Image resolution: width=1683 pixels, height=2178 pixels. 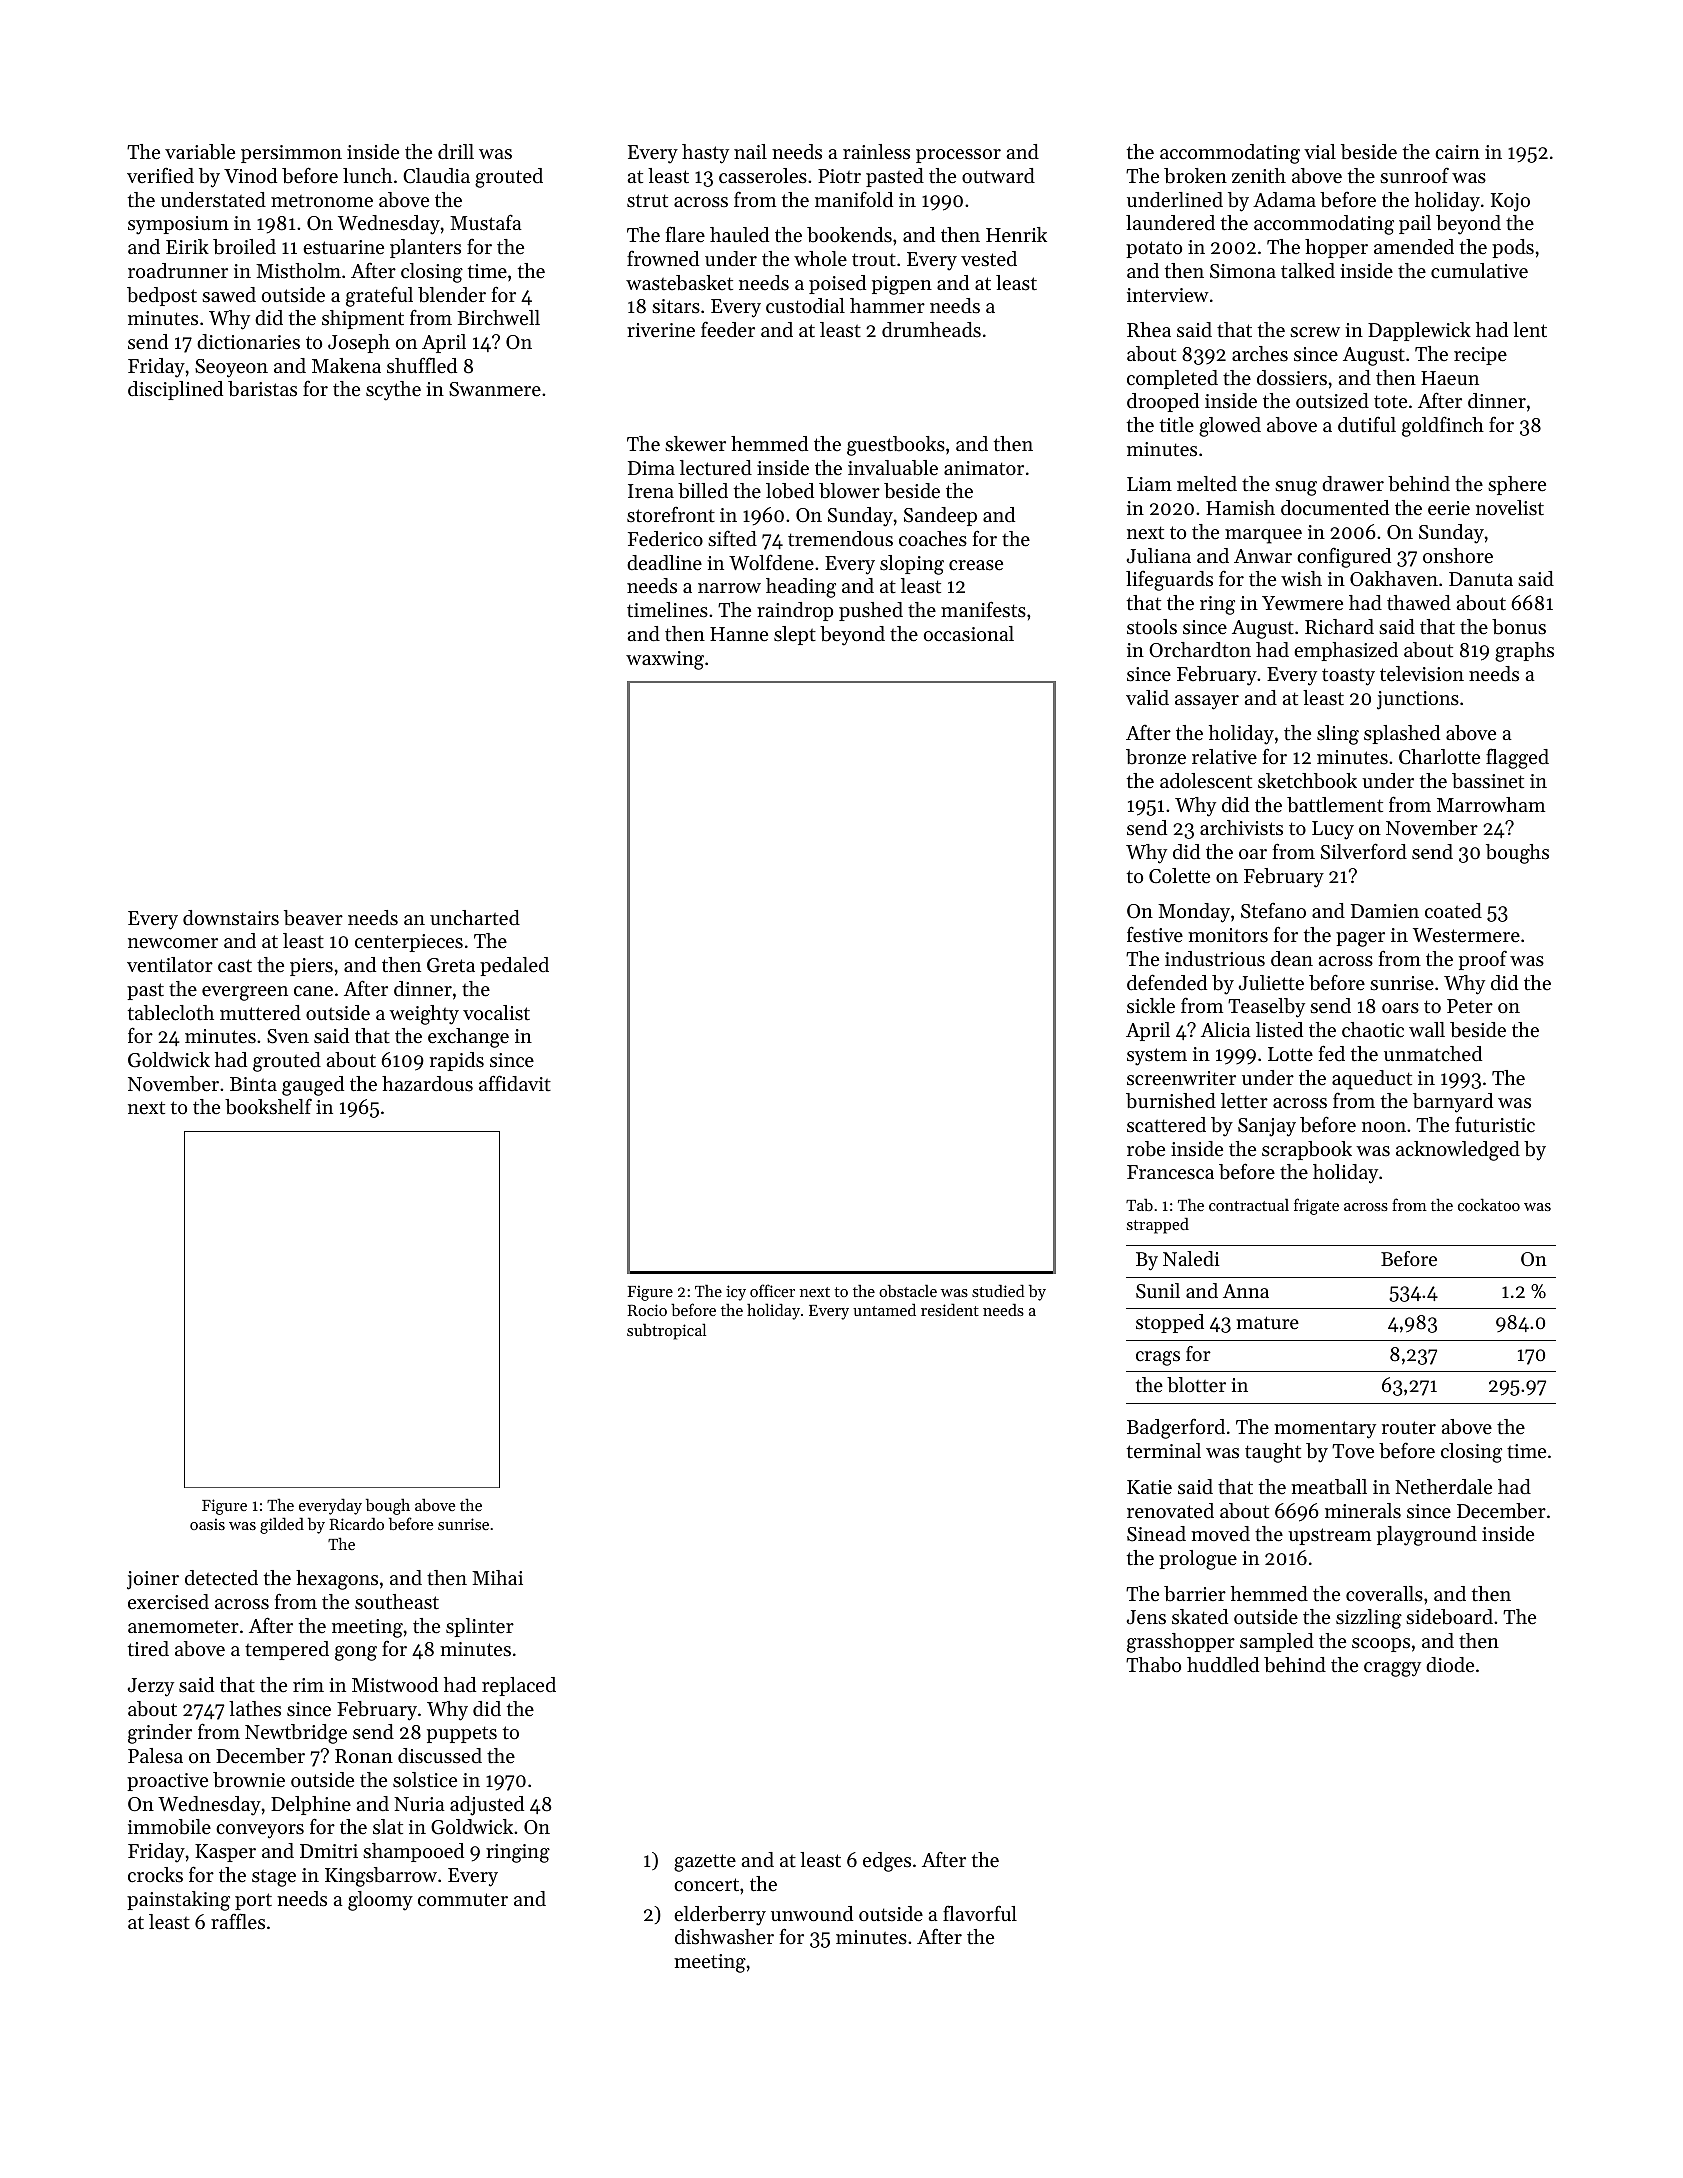 I want to click on concert, so click(x=706, y=1885).
